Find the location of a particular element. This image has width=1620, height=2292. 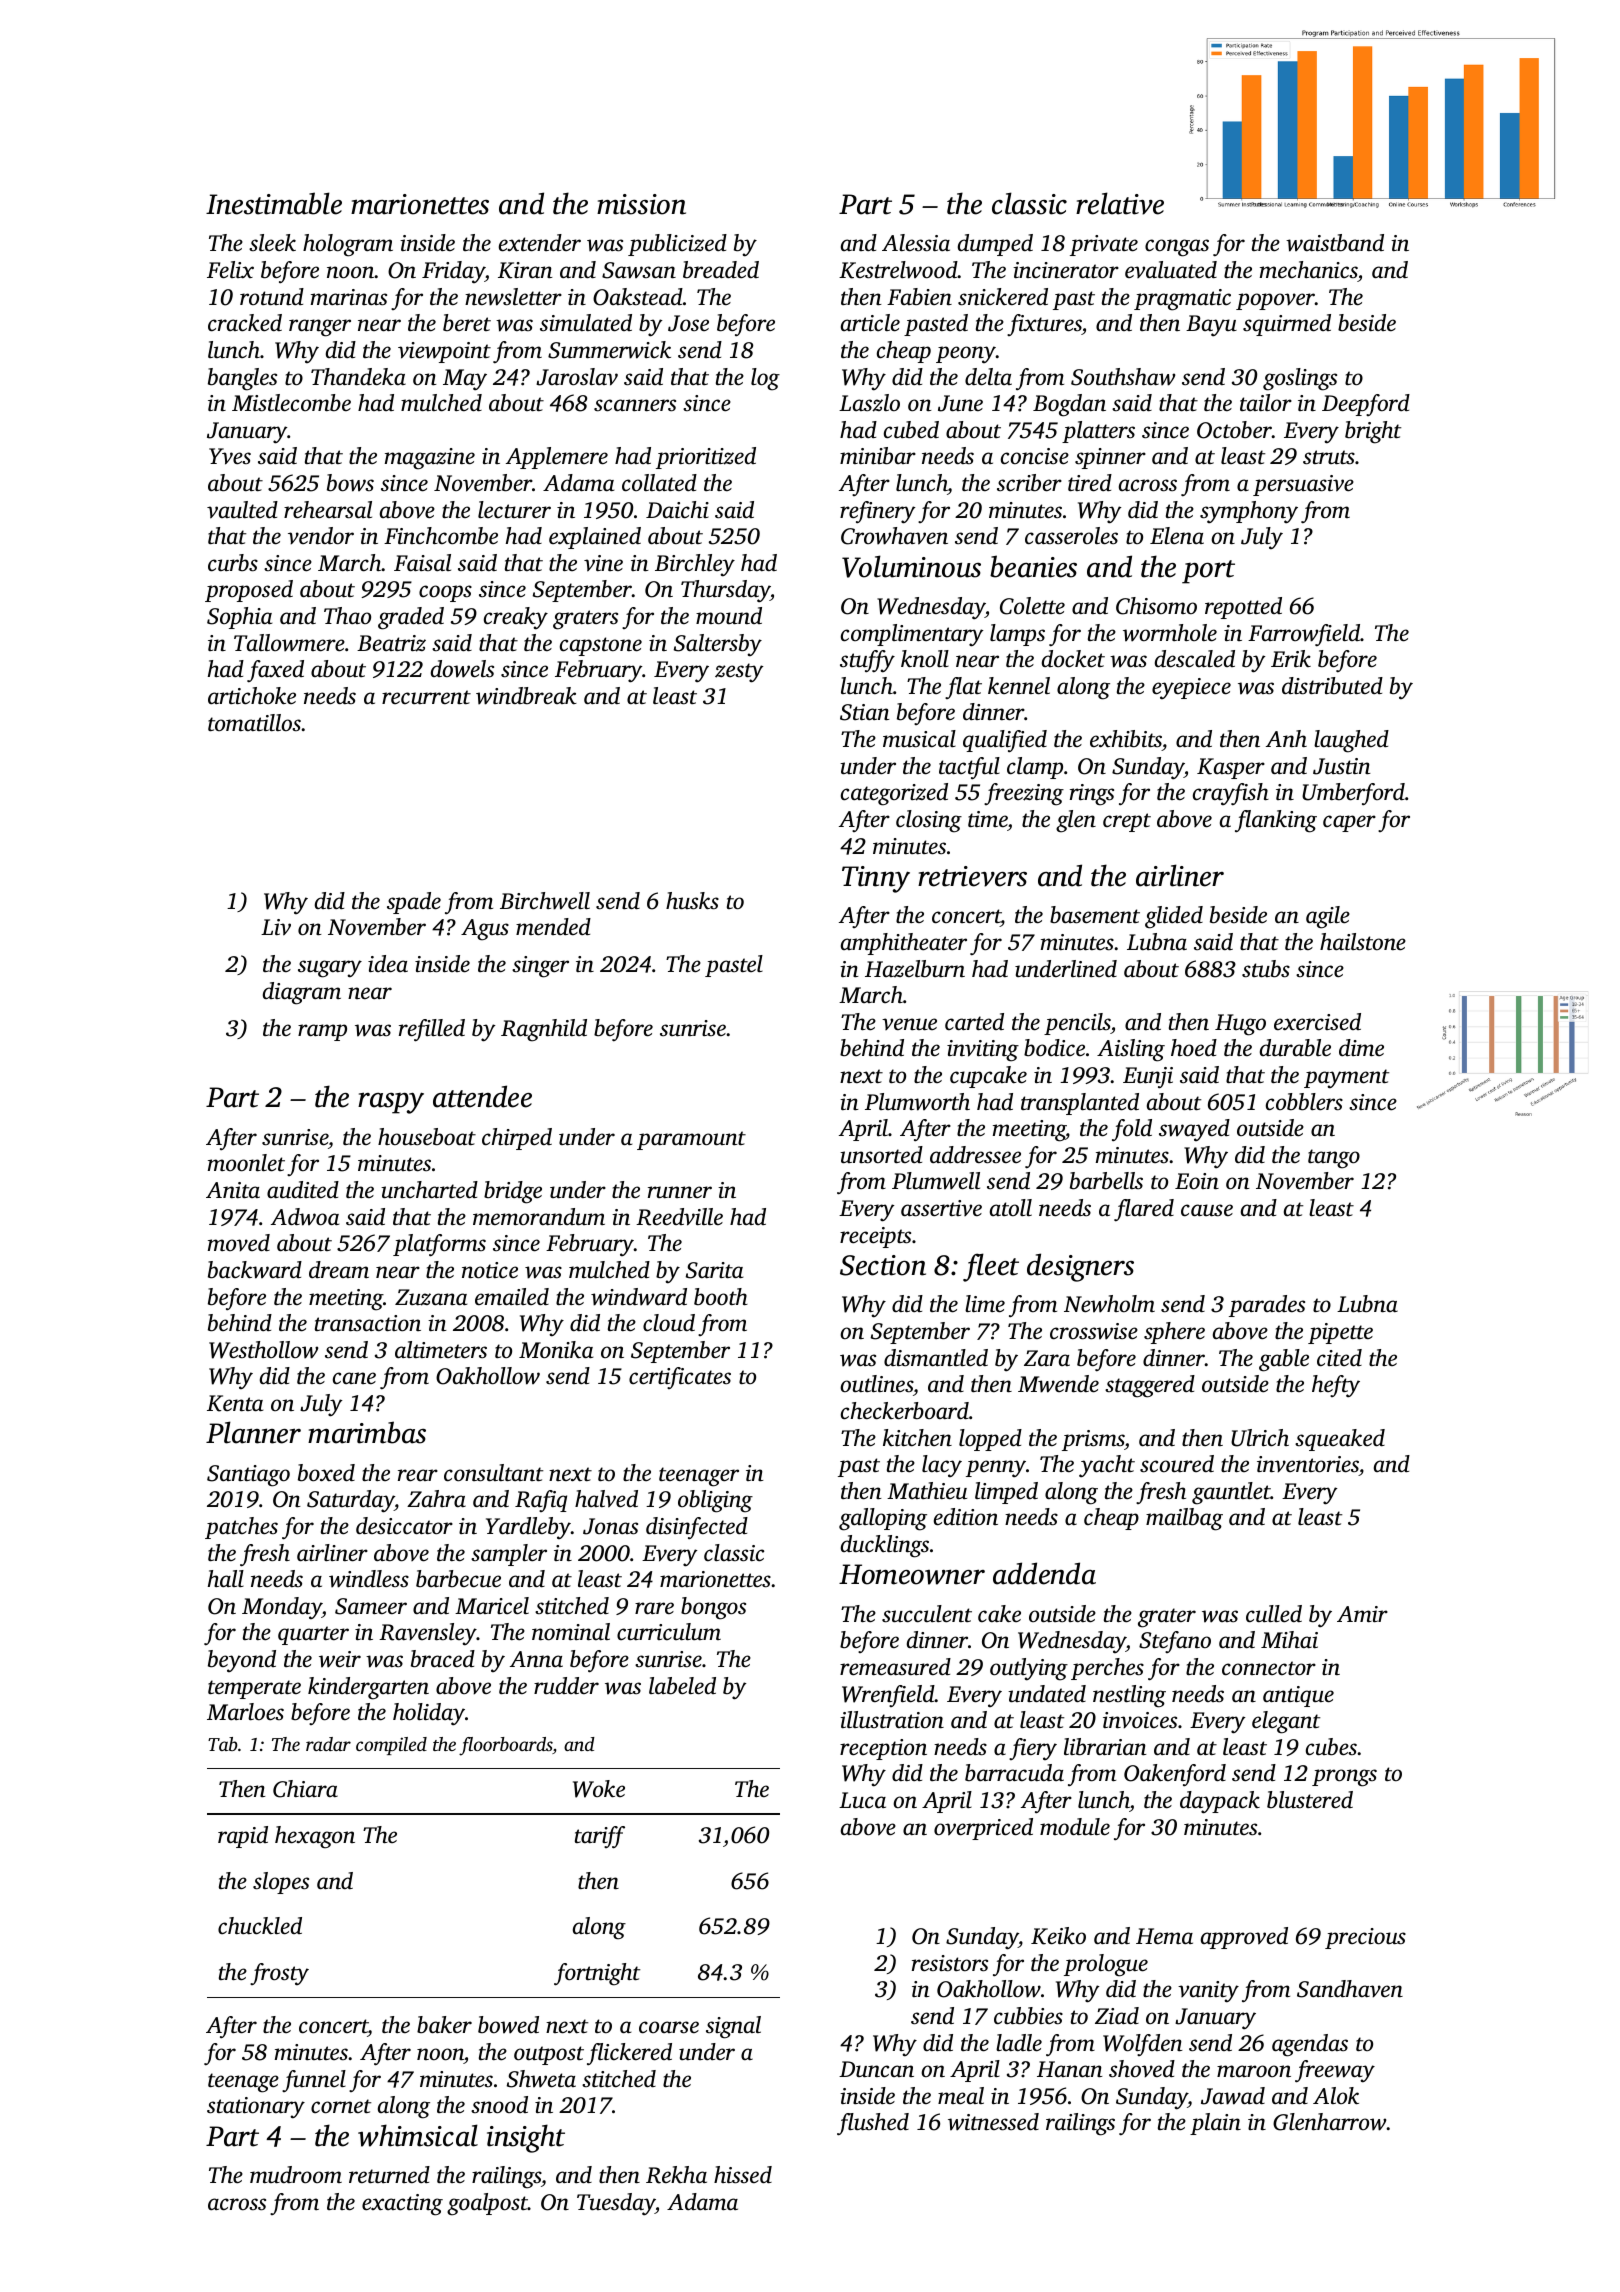

Deepford is located at coordinates (1366, 405).
